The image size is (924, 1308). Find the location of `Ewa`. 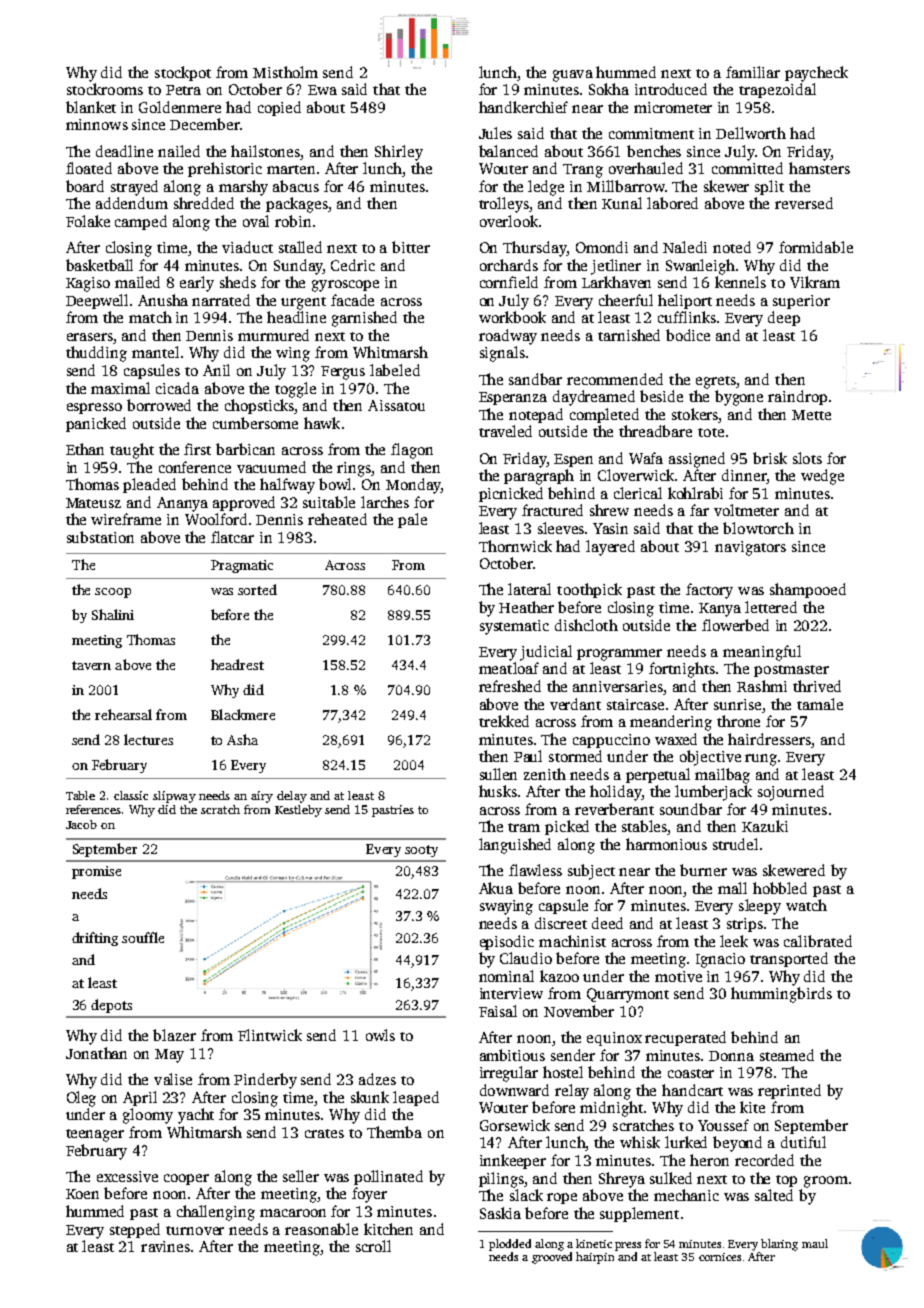

Ewa is located at coordinates (322, 90).
